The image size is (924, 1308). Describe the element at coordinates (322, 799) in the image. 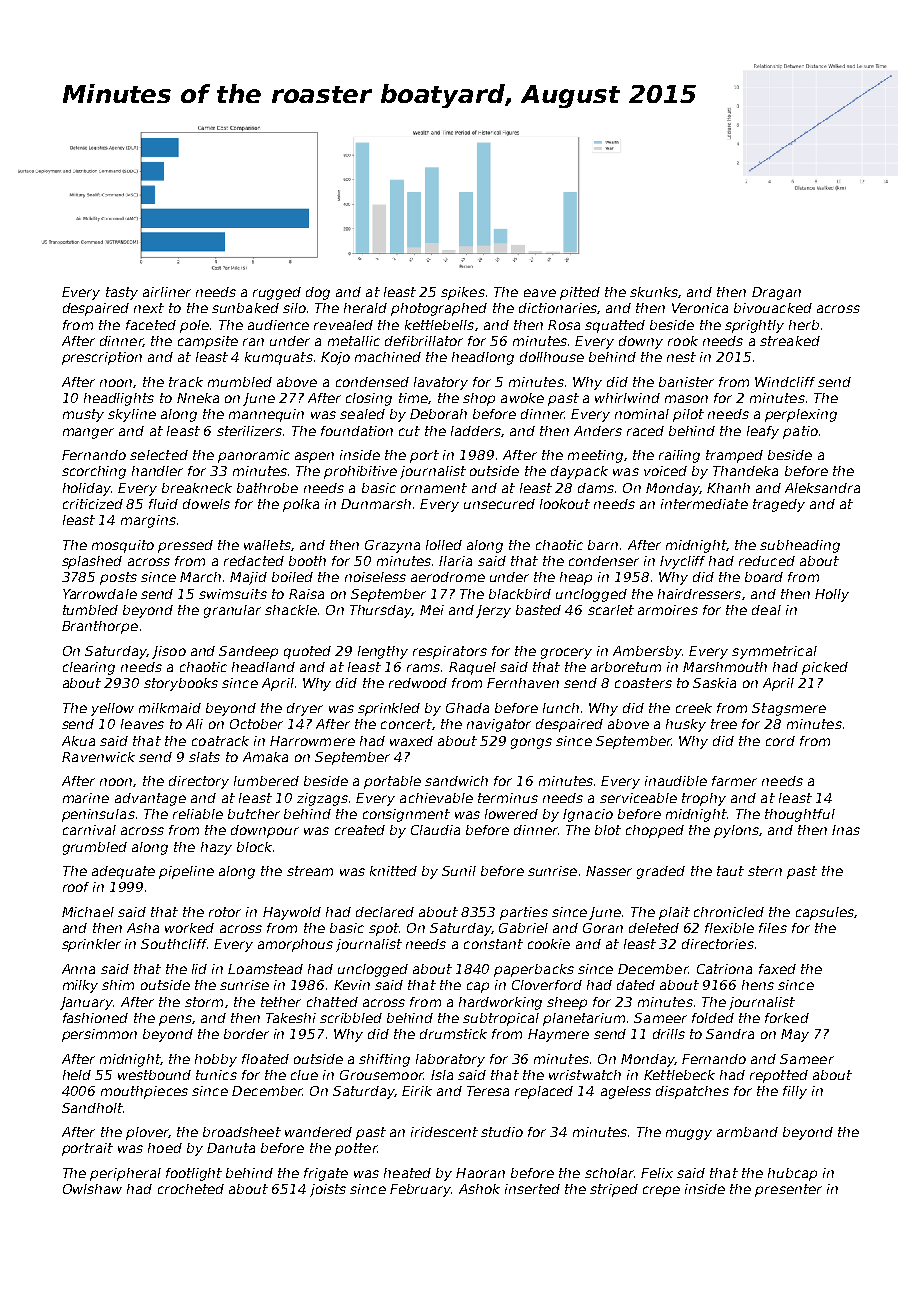

I see `zigzags` at that location.
